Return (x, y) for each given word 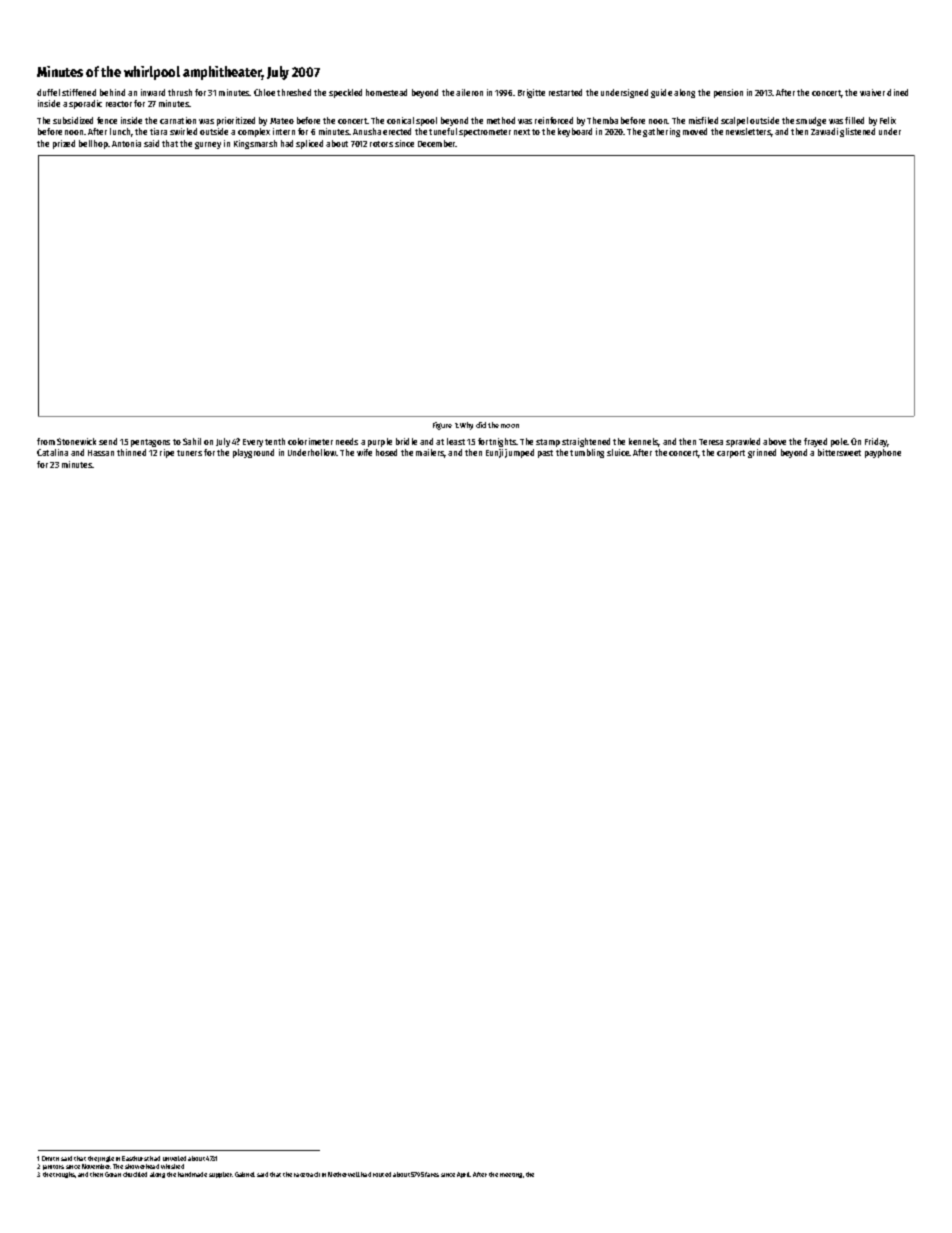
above (774, 441)
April (464, 1175)
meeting (511, 1175)
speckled (345, 93)
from (46, 441)
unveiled (174, 1158)
